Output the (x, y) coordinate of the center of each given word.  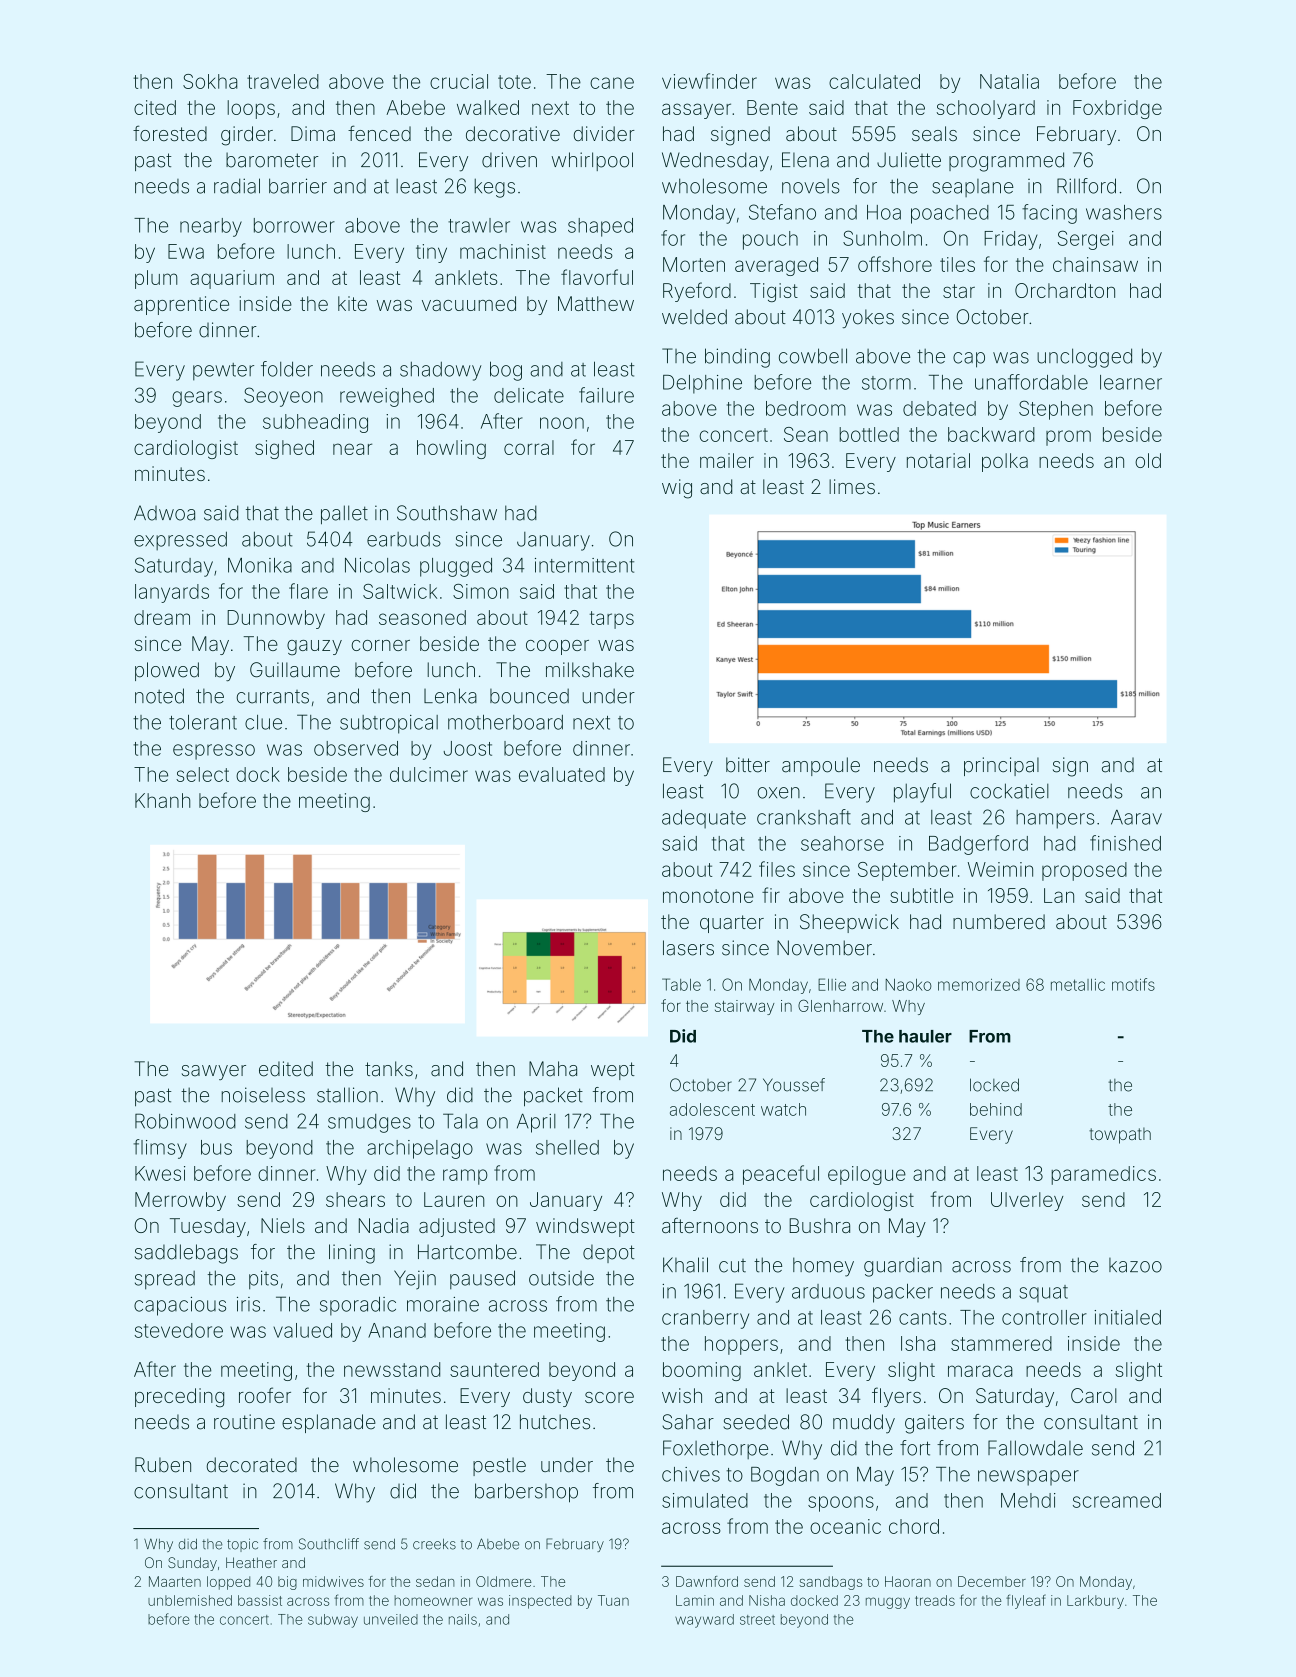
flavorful (597, 277)
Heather (251, 1562)
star (959, 291)
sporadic (358, 1306)
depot (609, 1253)
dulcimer (429, 774)
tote (514, 82)
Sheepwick (849, 923)
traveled (283, 81)
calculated (874, 81)
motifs (1133, 984)
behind (996, 1109)
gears (197, 399)
